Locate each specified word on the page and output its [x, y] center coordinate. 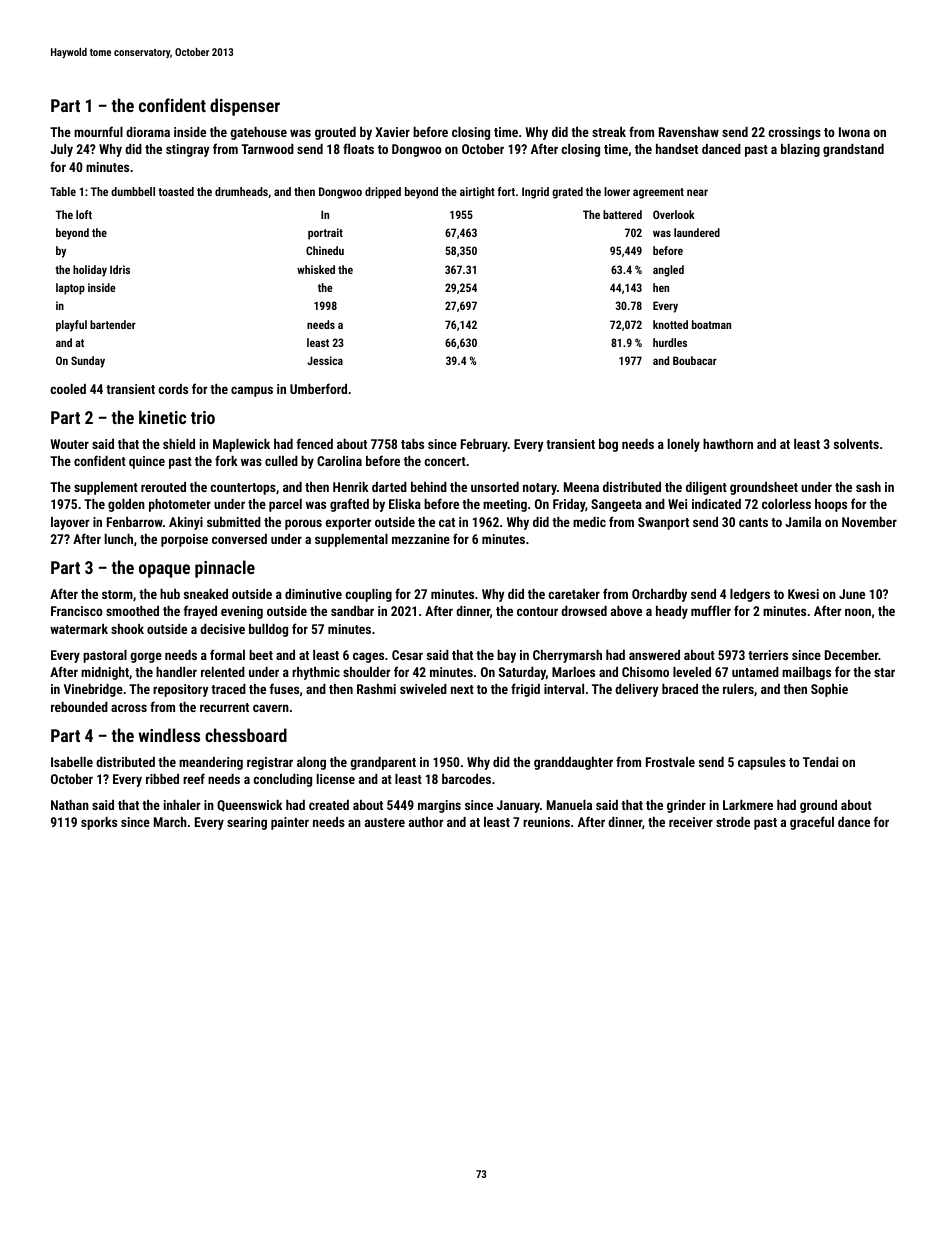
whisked [316, 269]
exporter [348, 524]
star [884, 672]
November [869, 522]
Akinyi [186, 523]
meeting [505, 505]
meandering [211, 763]
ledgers [750, 595]
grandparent [383, 763]
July [61, 150]
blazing [800, 150]
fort [506, 191]
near [697, 192]
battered [622, 214]
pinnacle [225, 569]
